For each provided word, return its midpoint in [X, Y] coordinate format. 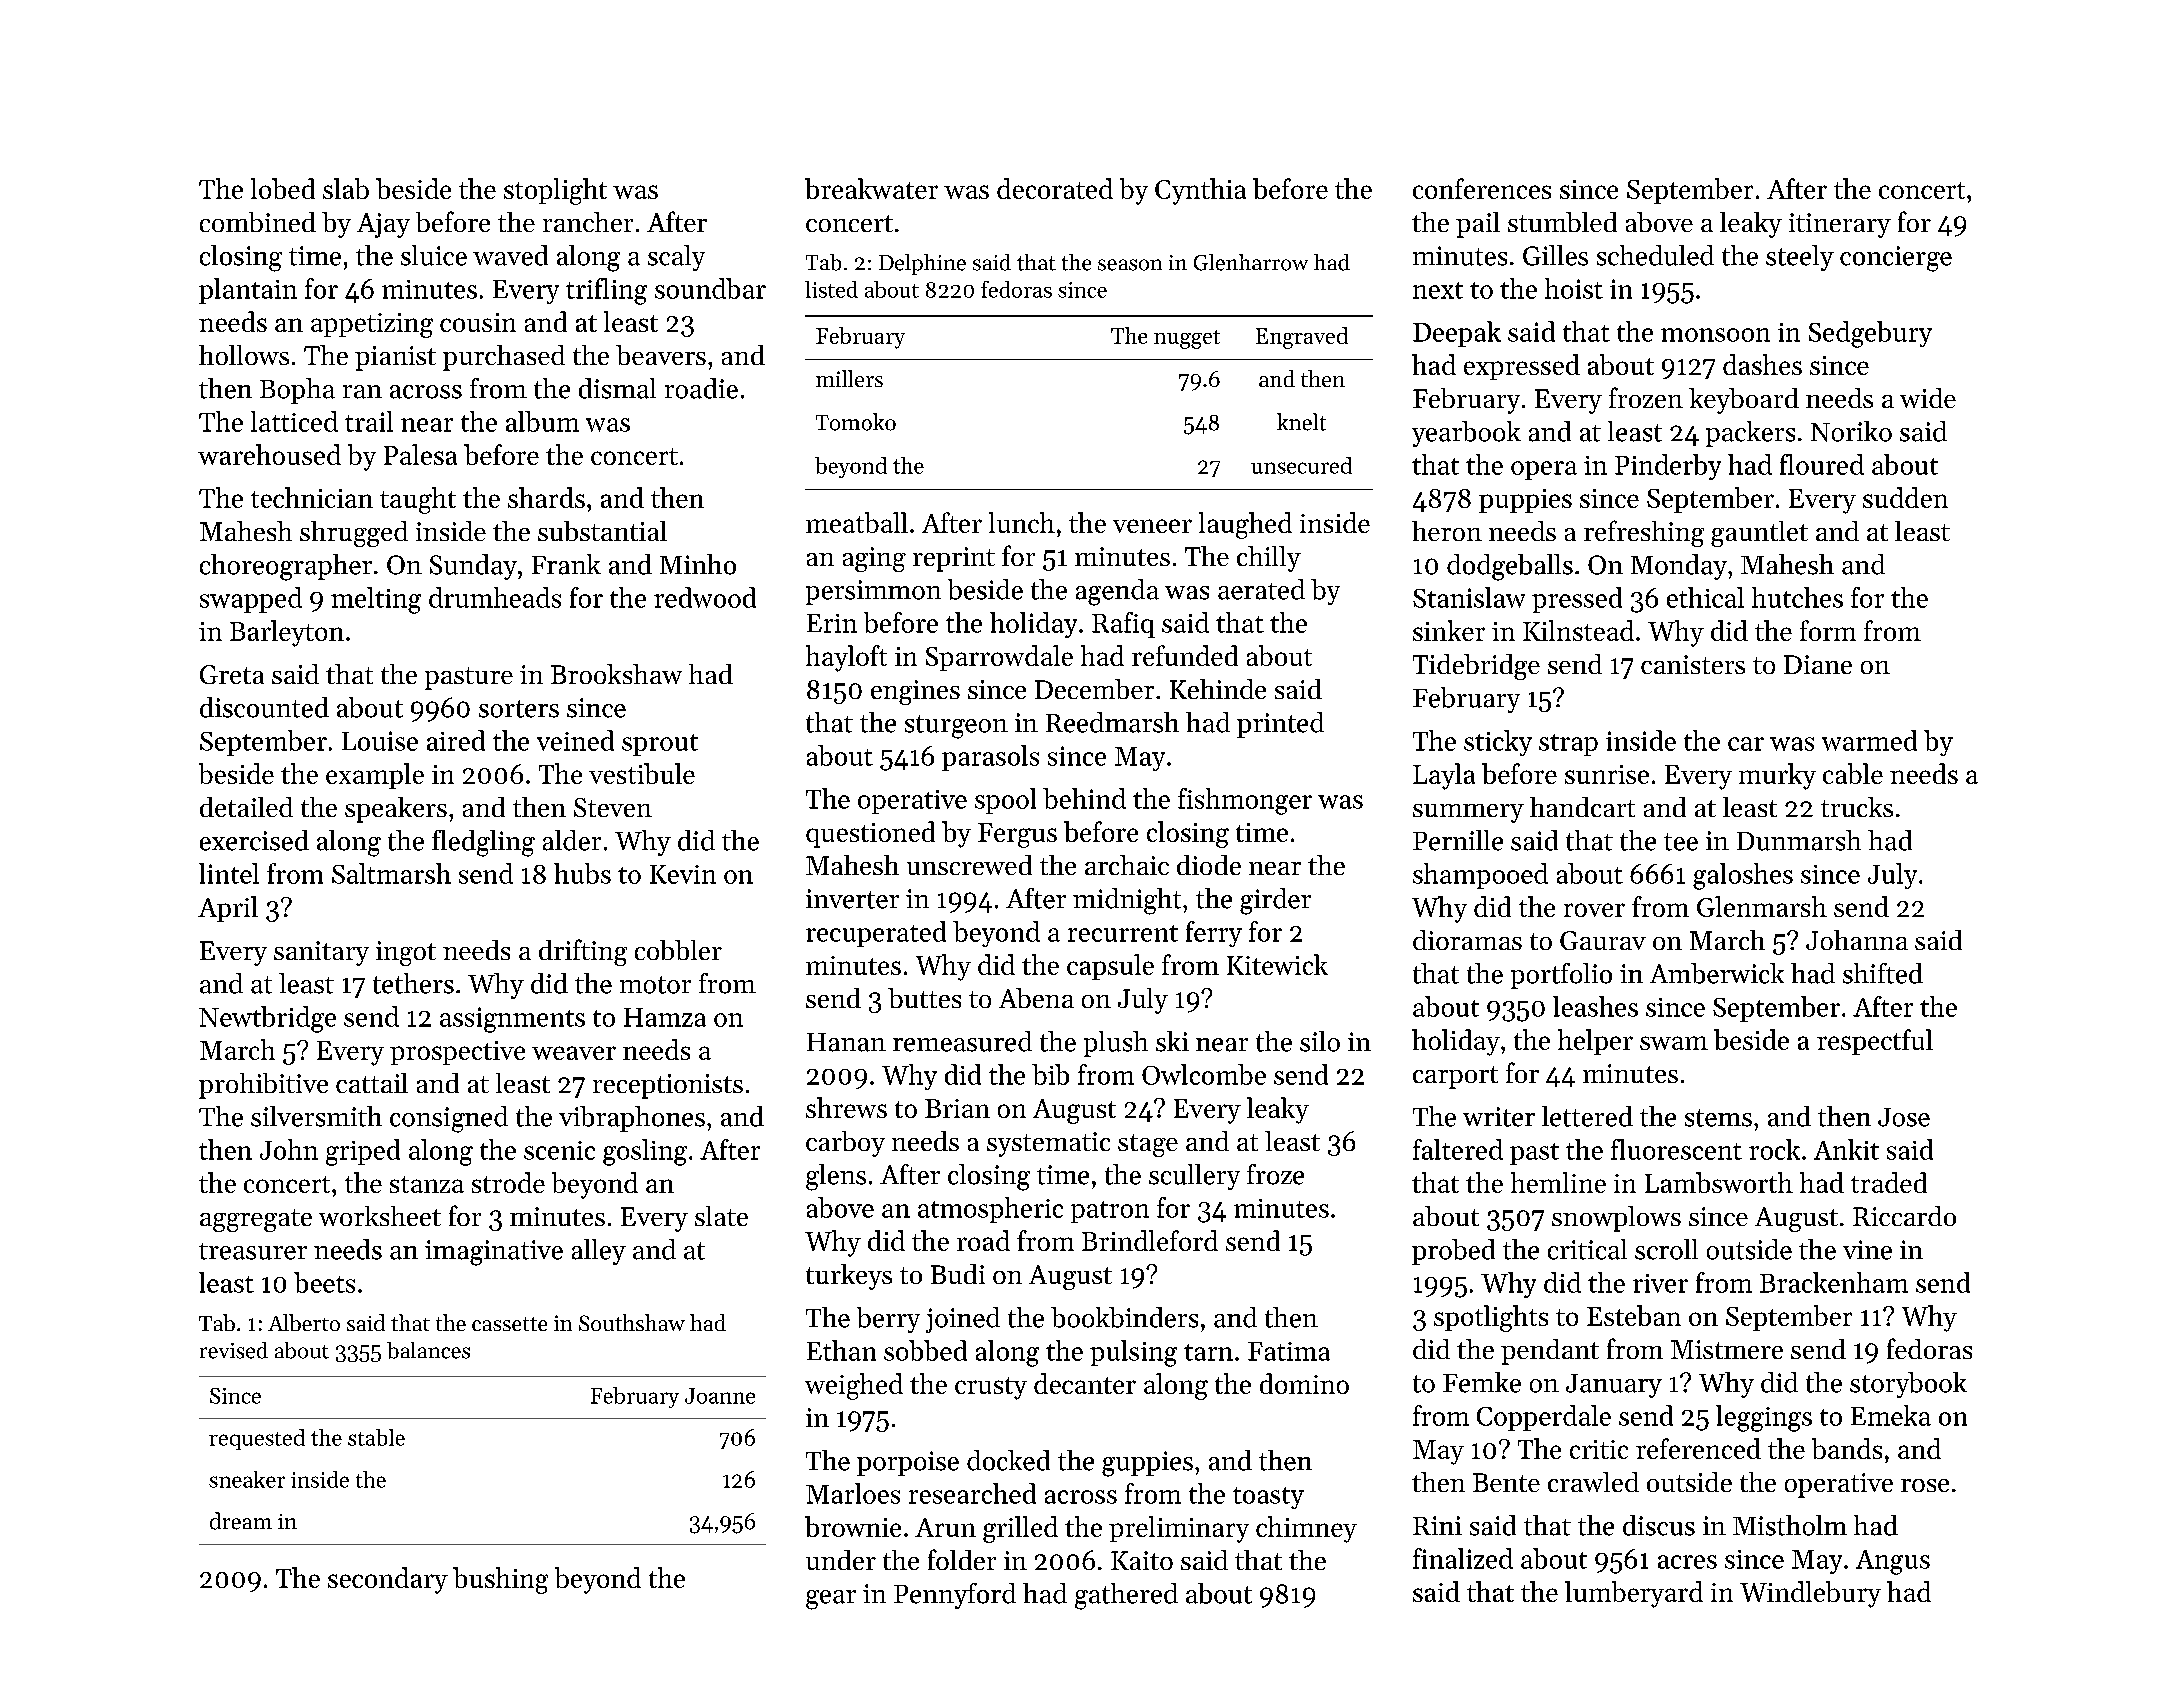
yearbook [1466, 434]
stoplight [555, 191]
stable [376, 1437]
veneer [1152, 526]
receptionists [668, 1086]
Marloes [853, 1493]
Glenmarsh [1762, 906]
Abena [1036, 998]
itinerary [1840, 225]
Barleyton [287, 633]
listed [831, 289]
